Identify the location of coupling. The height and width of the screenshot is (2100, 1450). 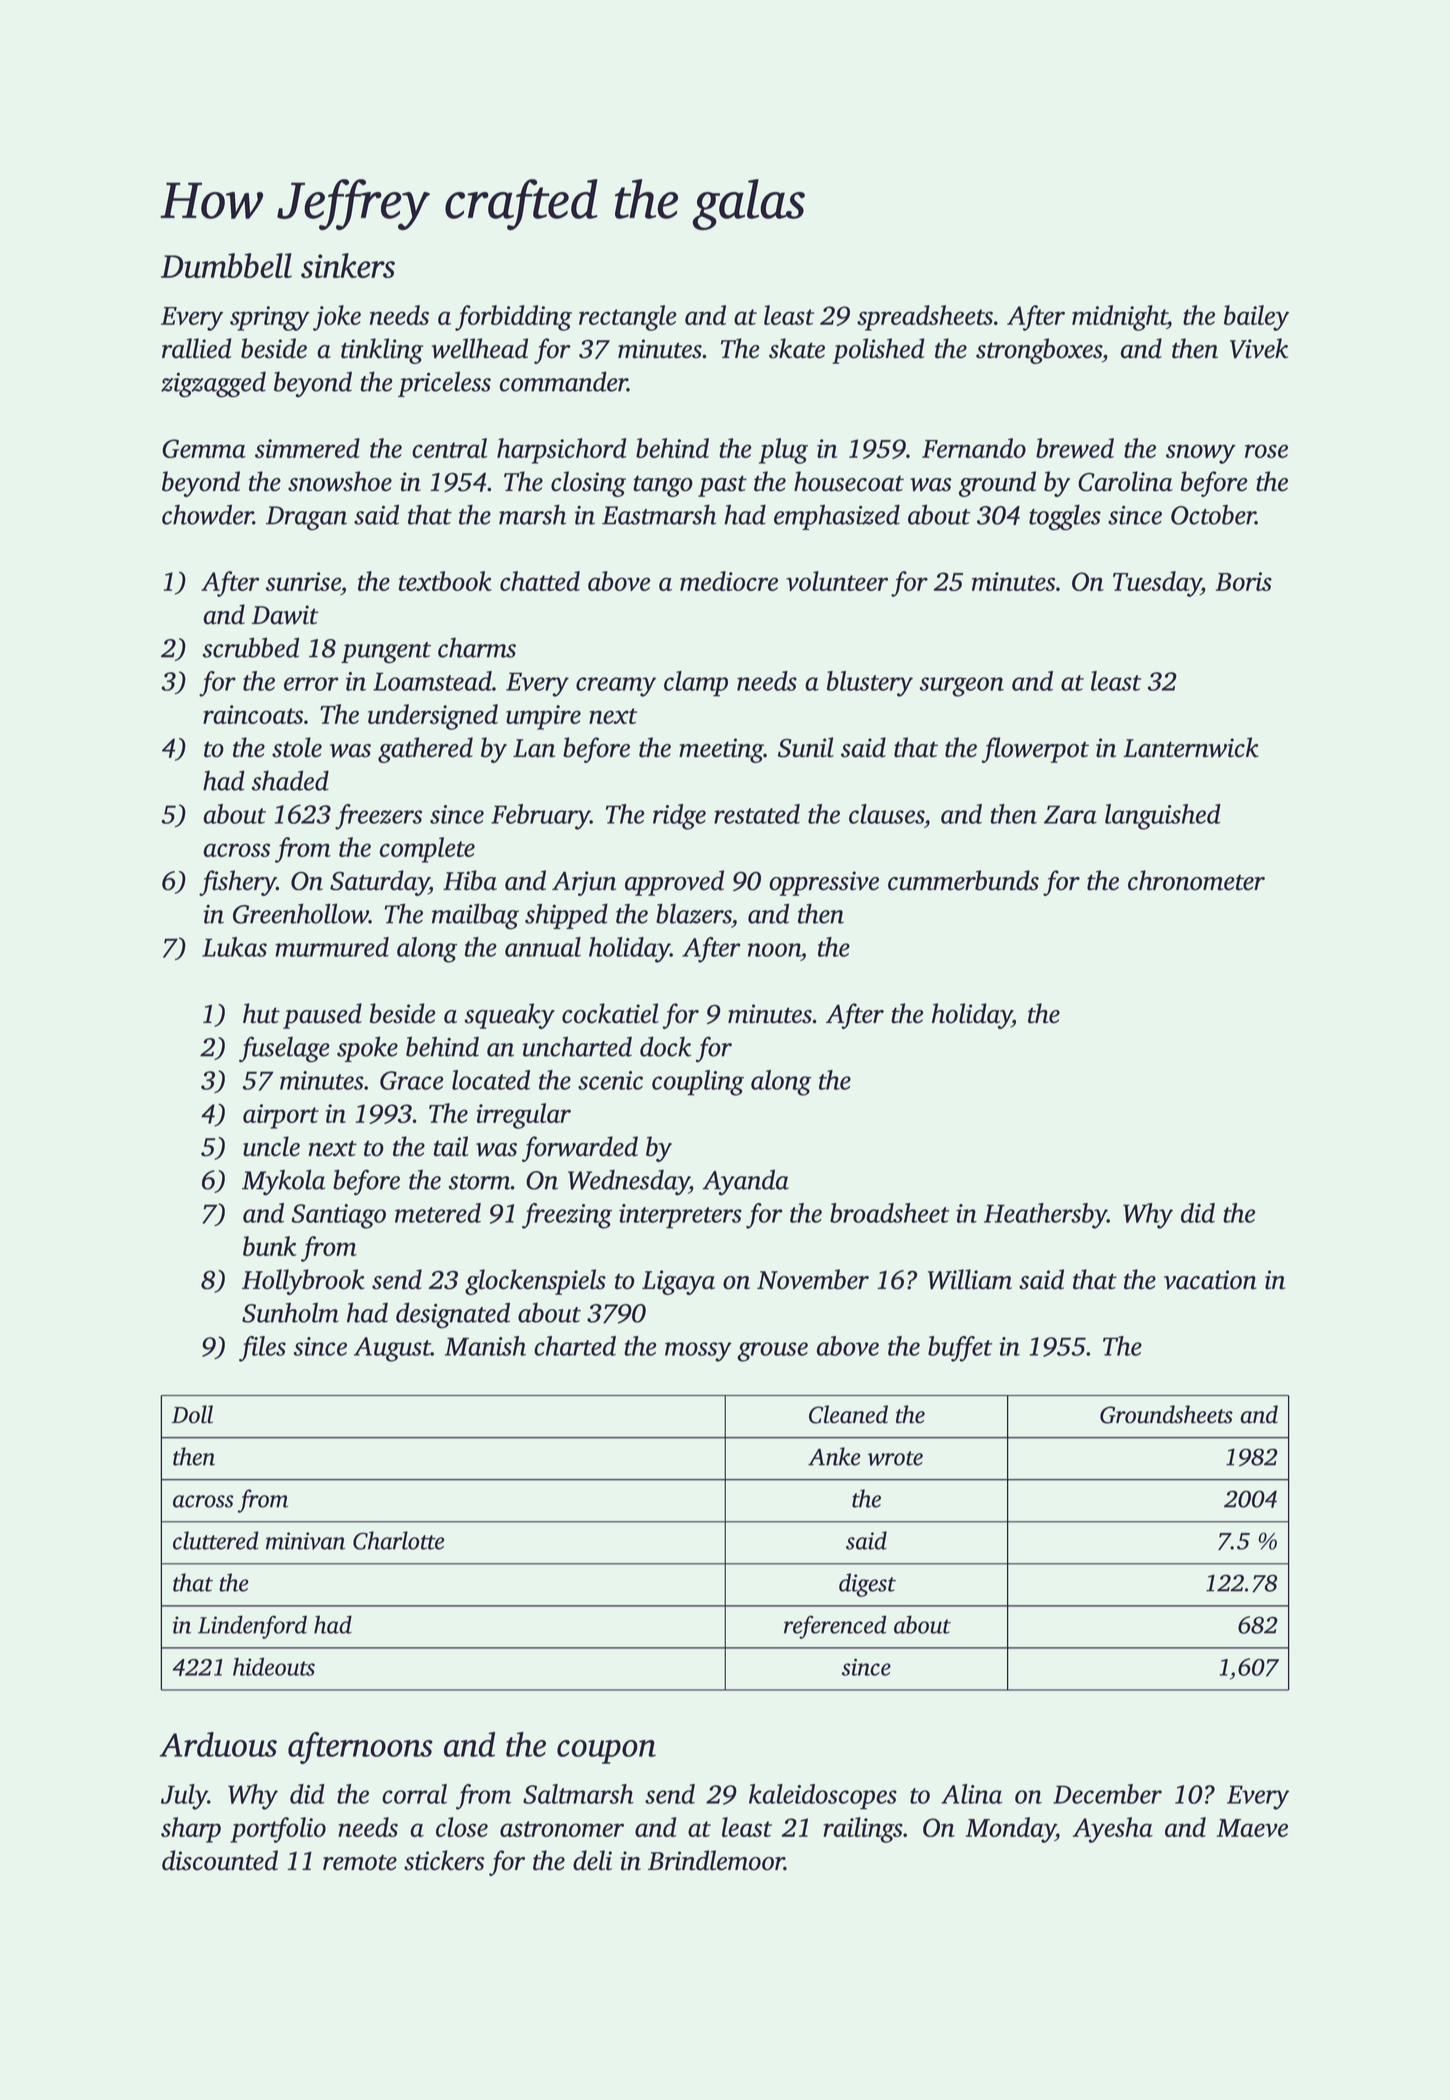
(698, 1083).
